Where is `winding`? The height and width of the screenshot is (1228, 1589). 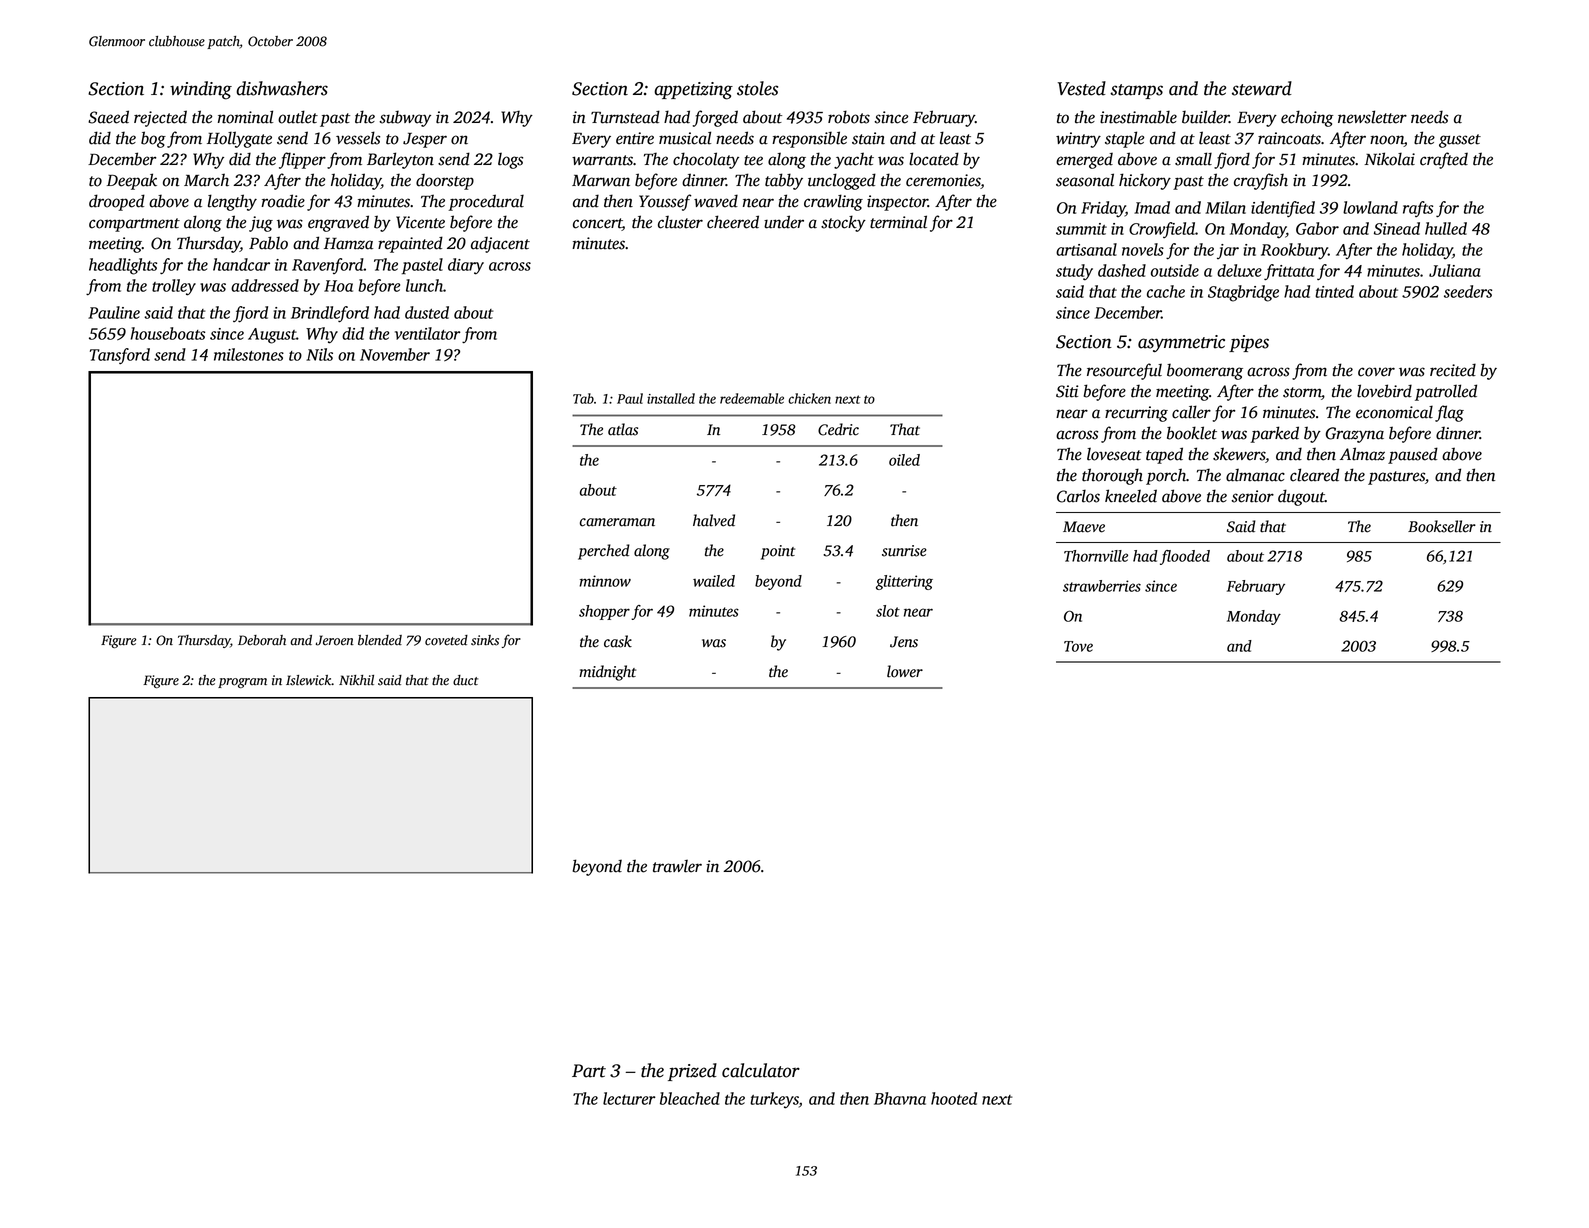
winding is located at coordinates (201, 90).
